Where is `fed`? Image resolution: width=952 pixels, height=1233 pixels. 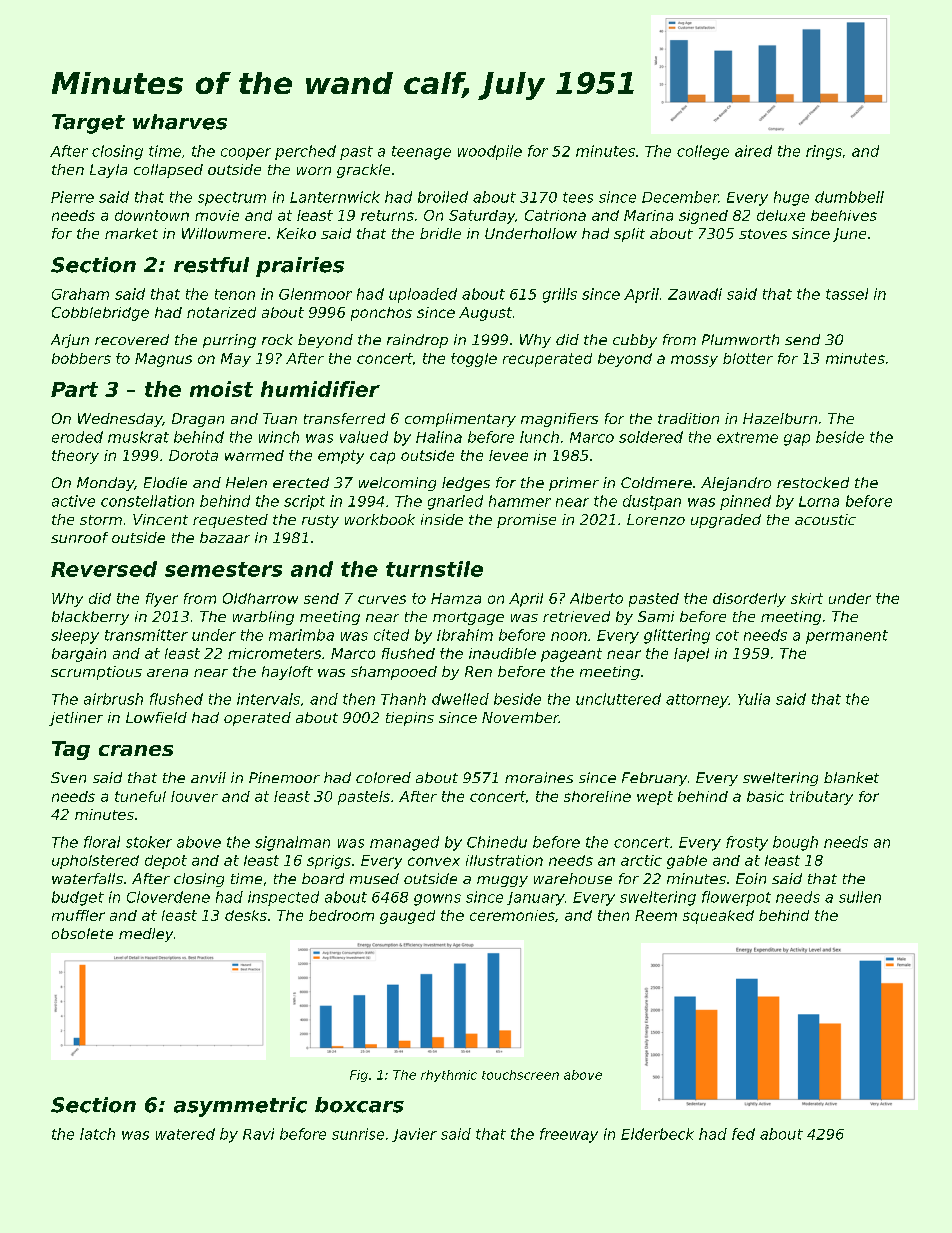 fed is located at coordinates (743, 1134).
